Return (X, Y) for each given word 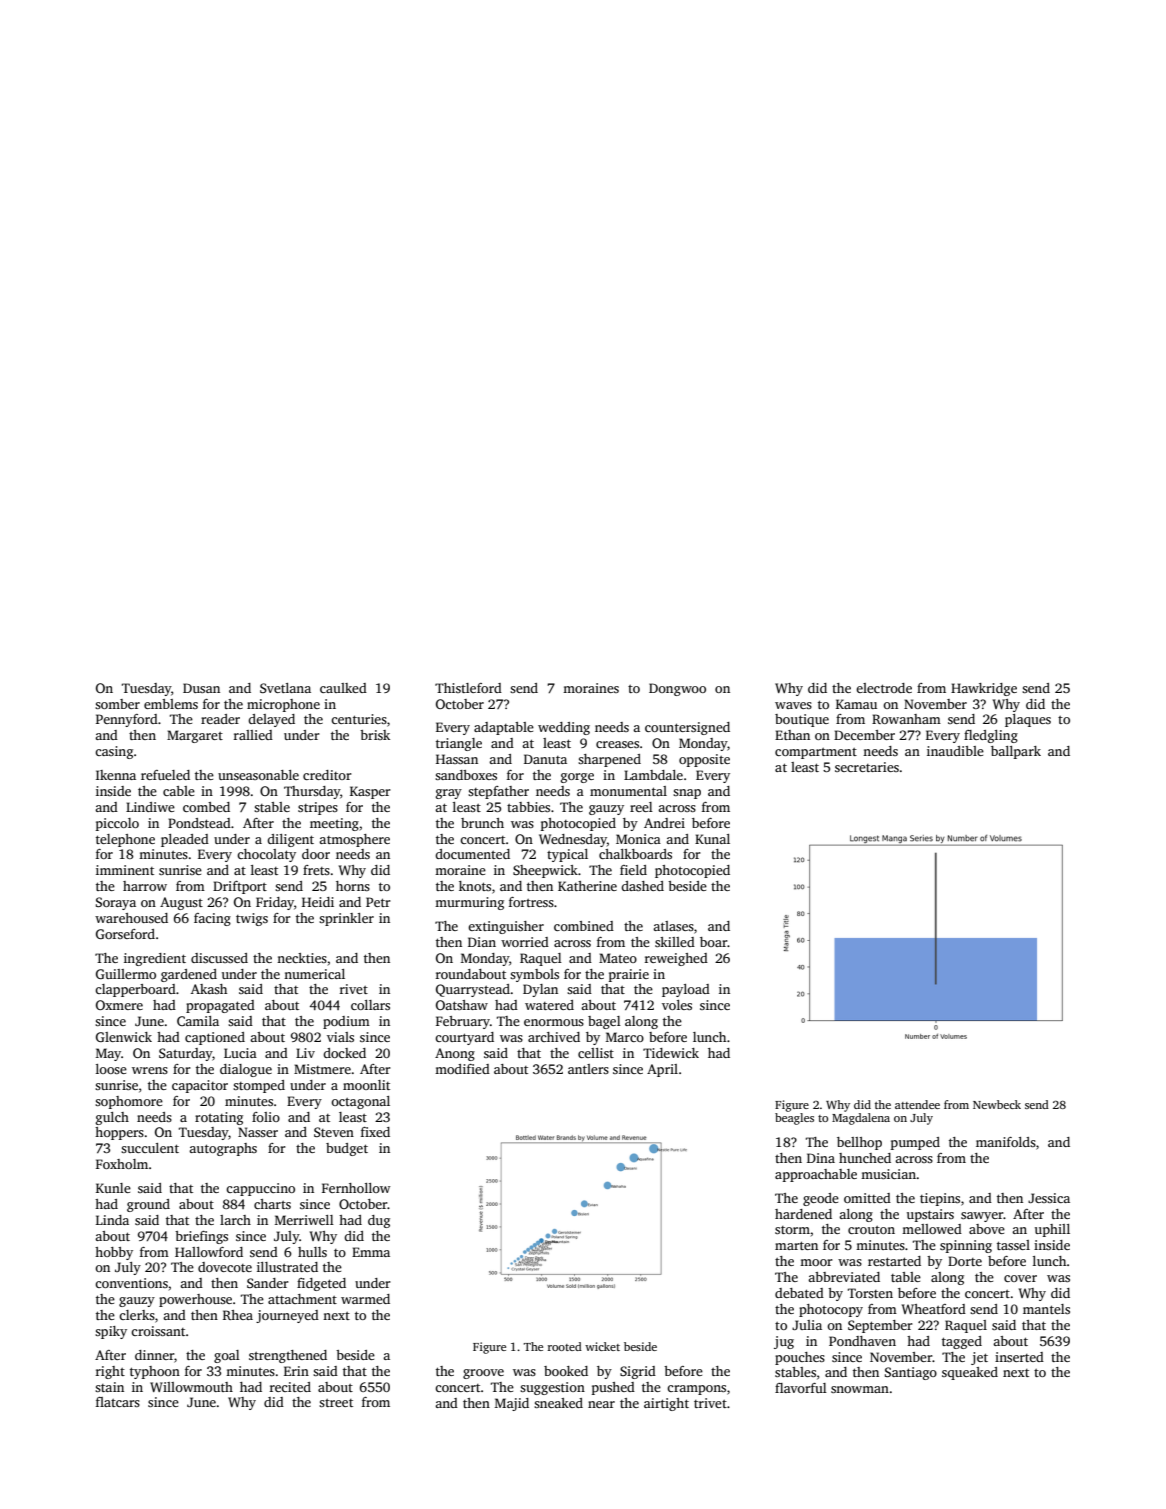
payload (686, 990)
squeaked (970, 1373)
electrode (884, 688)
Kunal (712, 839)
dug (379, 1221)
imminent (125, 870)
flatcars (118, 1402)
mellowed (932, 1229)
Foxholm (122, 1164)
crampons (696, 1390)
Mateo (618, 958)
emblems (171, 704)
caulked (343, 688)
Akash (209, 989)
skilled (675, 942)
